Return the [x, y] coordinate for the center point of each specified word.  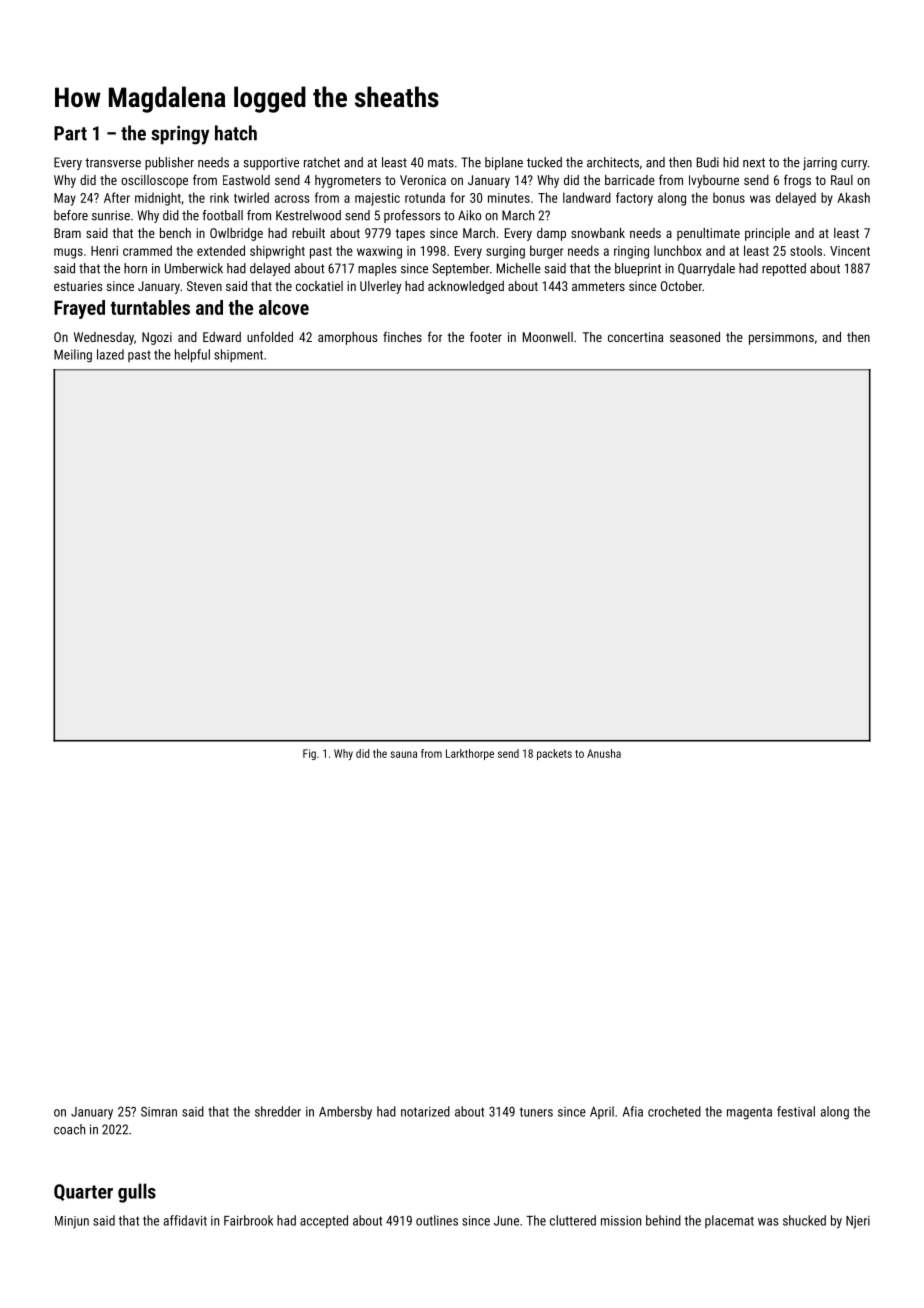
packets [554, 754]
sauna [403, 754]
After [117, 197]
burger [546, 252]
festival [796, 1111]
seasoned [695, 337]
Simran [159, 1111]
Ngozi [157, 338]
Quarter [83, 1192]
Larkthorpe [470, 754]
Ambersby [345, 1113]
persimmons [781, 338]
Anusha [604, 753]
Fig [309, 754]
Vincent [850, 251]
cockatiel [319, 286]
